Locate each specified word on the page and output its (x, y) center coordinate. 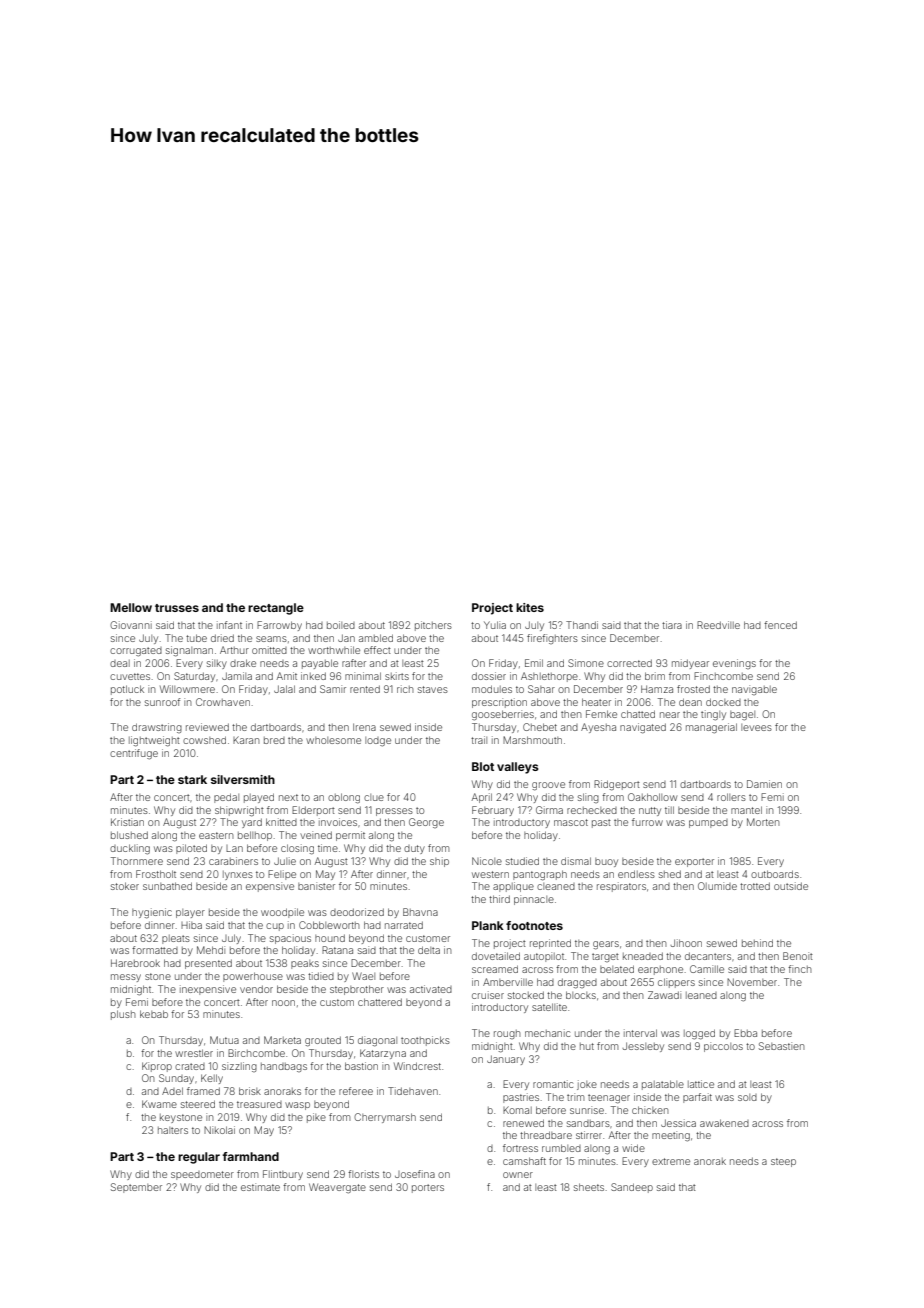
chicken (650, 1110)
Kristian (127, 822)
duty (414, 849)
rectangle (276, 609)
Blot (483, 766)
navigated (643, 728)
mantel (746, 810)
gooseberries (503, 715)
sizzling (239, 1067)
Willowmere (187, 689)
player (190, 913)
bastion (361, 1066)
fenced (780, 625)
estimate (260, 1187)
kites (530, 607)
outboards (775, 874)
